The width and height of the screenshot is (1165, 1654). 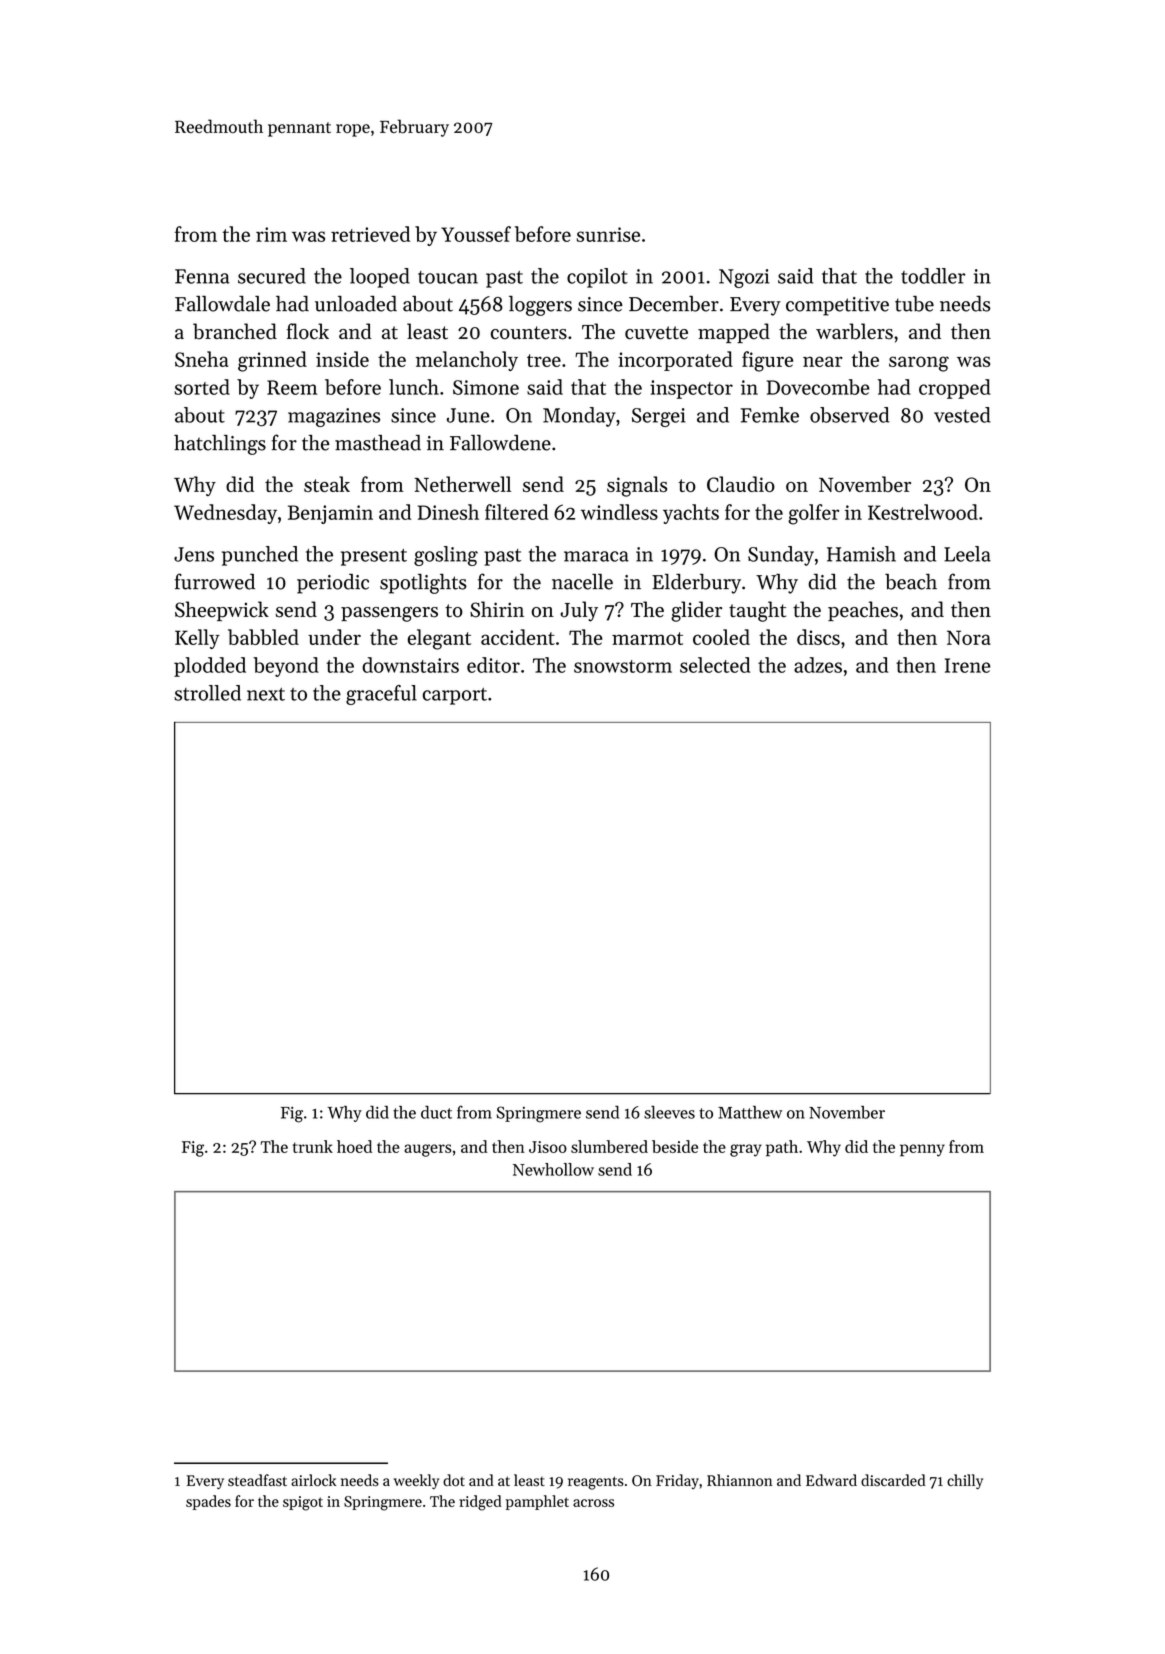 I want to click on duct, so click(x=436, y=1112).
